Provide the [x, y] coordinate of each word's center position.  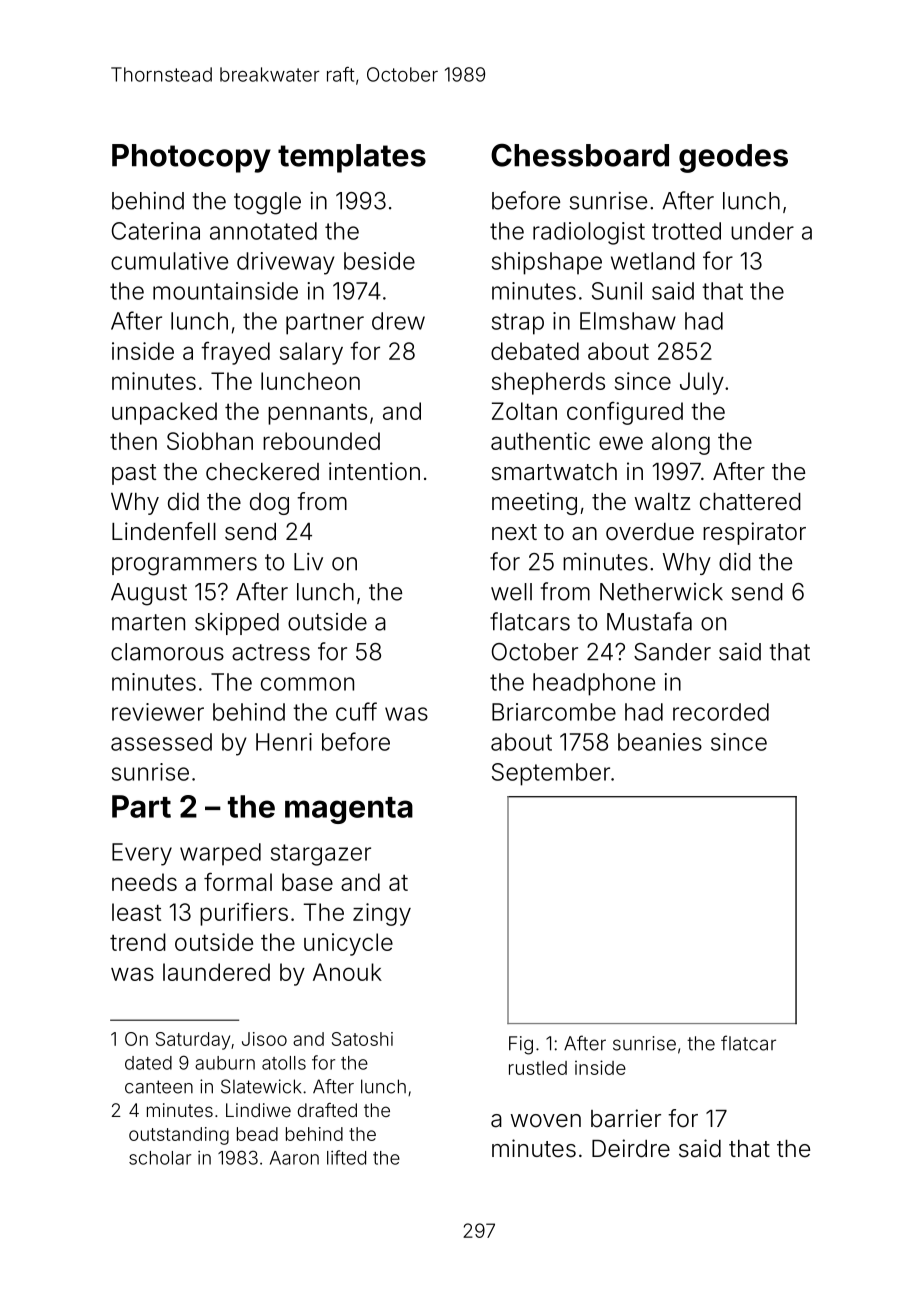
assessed [161, 742]
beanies [660, 742]
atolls [284, 1063]
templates [352, 158]
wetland [653, 261]
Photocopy [191, 158]
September [551, 774]
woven [546, 1121]
